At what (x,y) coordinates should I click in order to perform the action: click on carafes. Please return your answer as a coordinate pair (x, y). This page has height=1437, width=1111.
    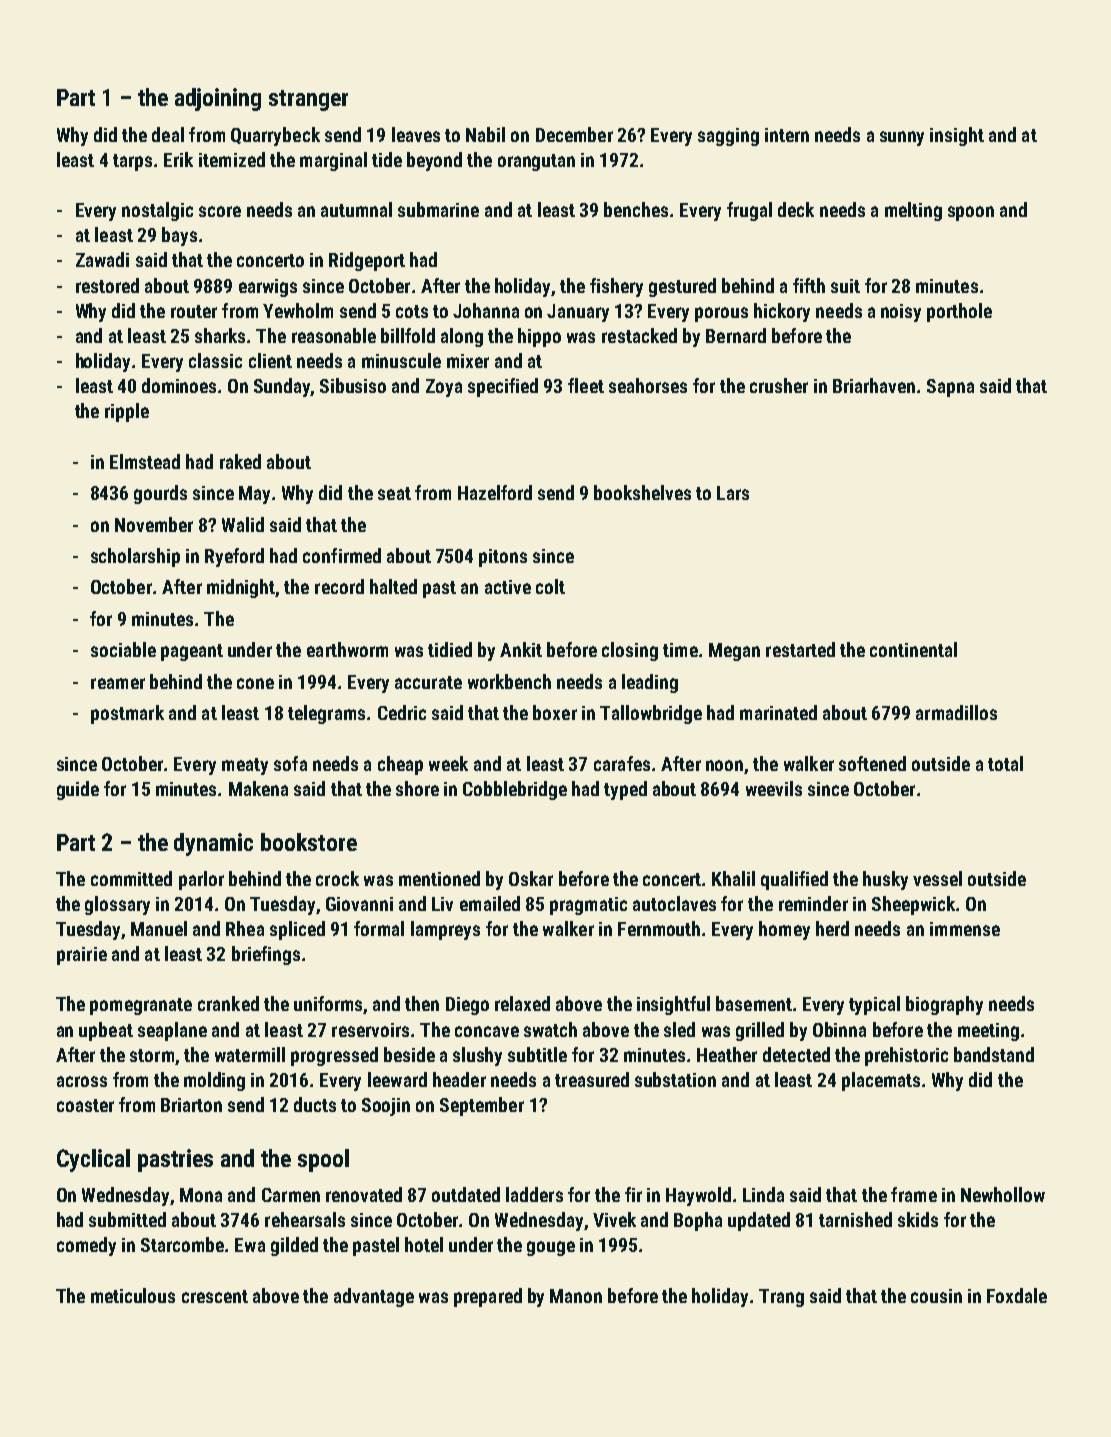
    Looking at the image, I should click on (622, 763).
